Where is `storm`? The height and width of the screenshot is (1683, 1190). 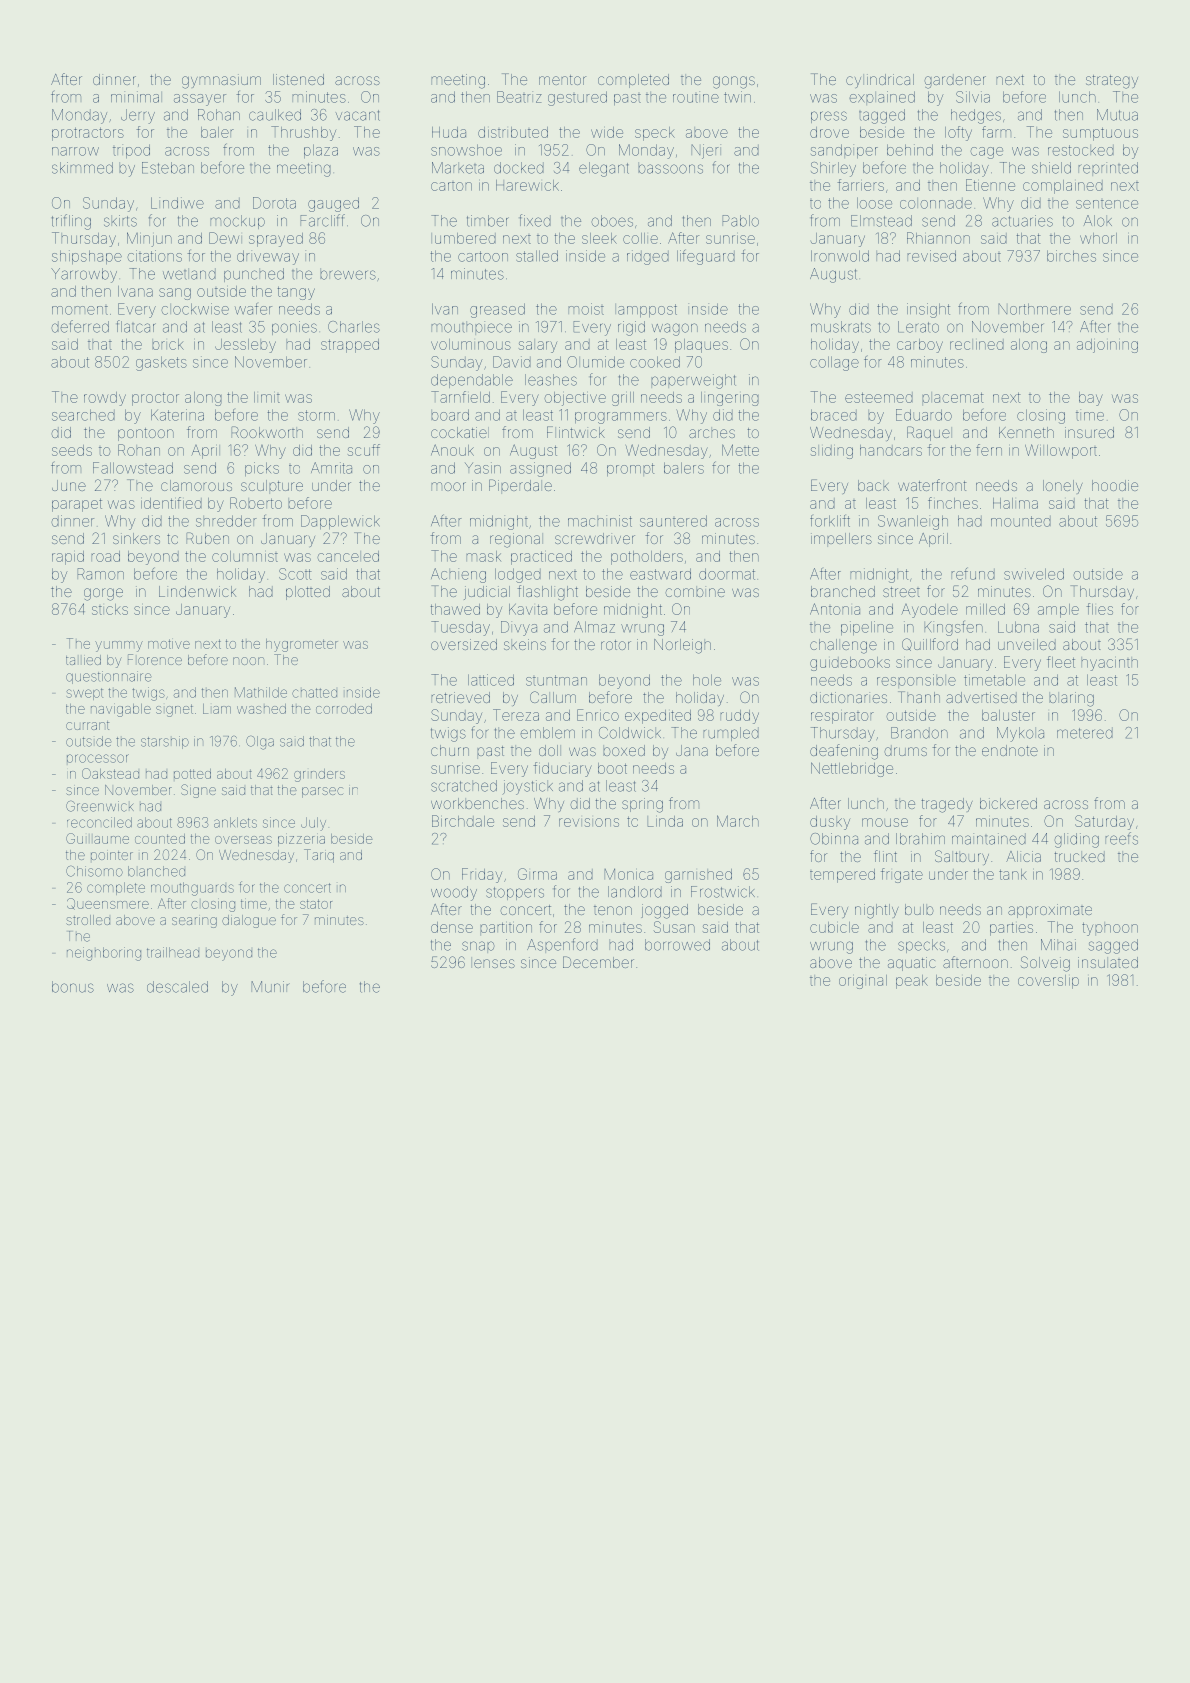
storm is located at coordinates (316, 415).
